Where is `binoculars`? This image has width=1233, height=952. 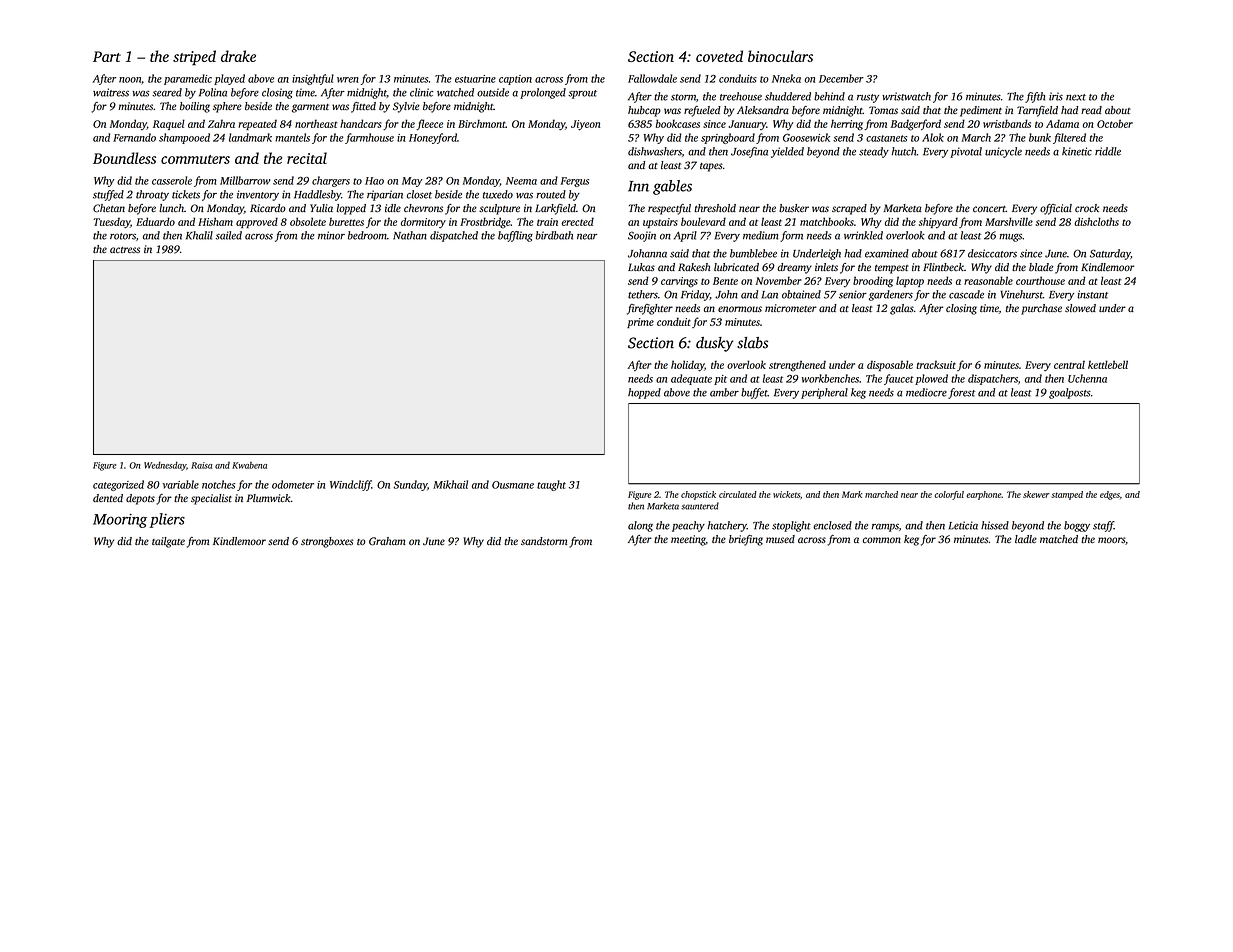
binoculars is located at coordinates (780, 56).
